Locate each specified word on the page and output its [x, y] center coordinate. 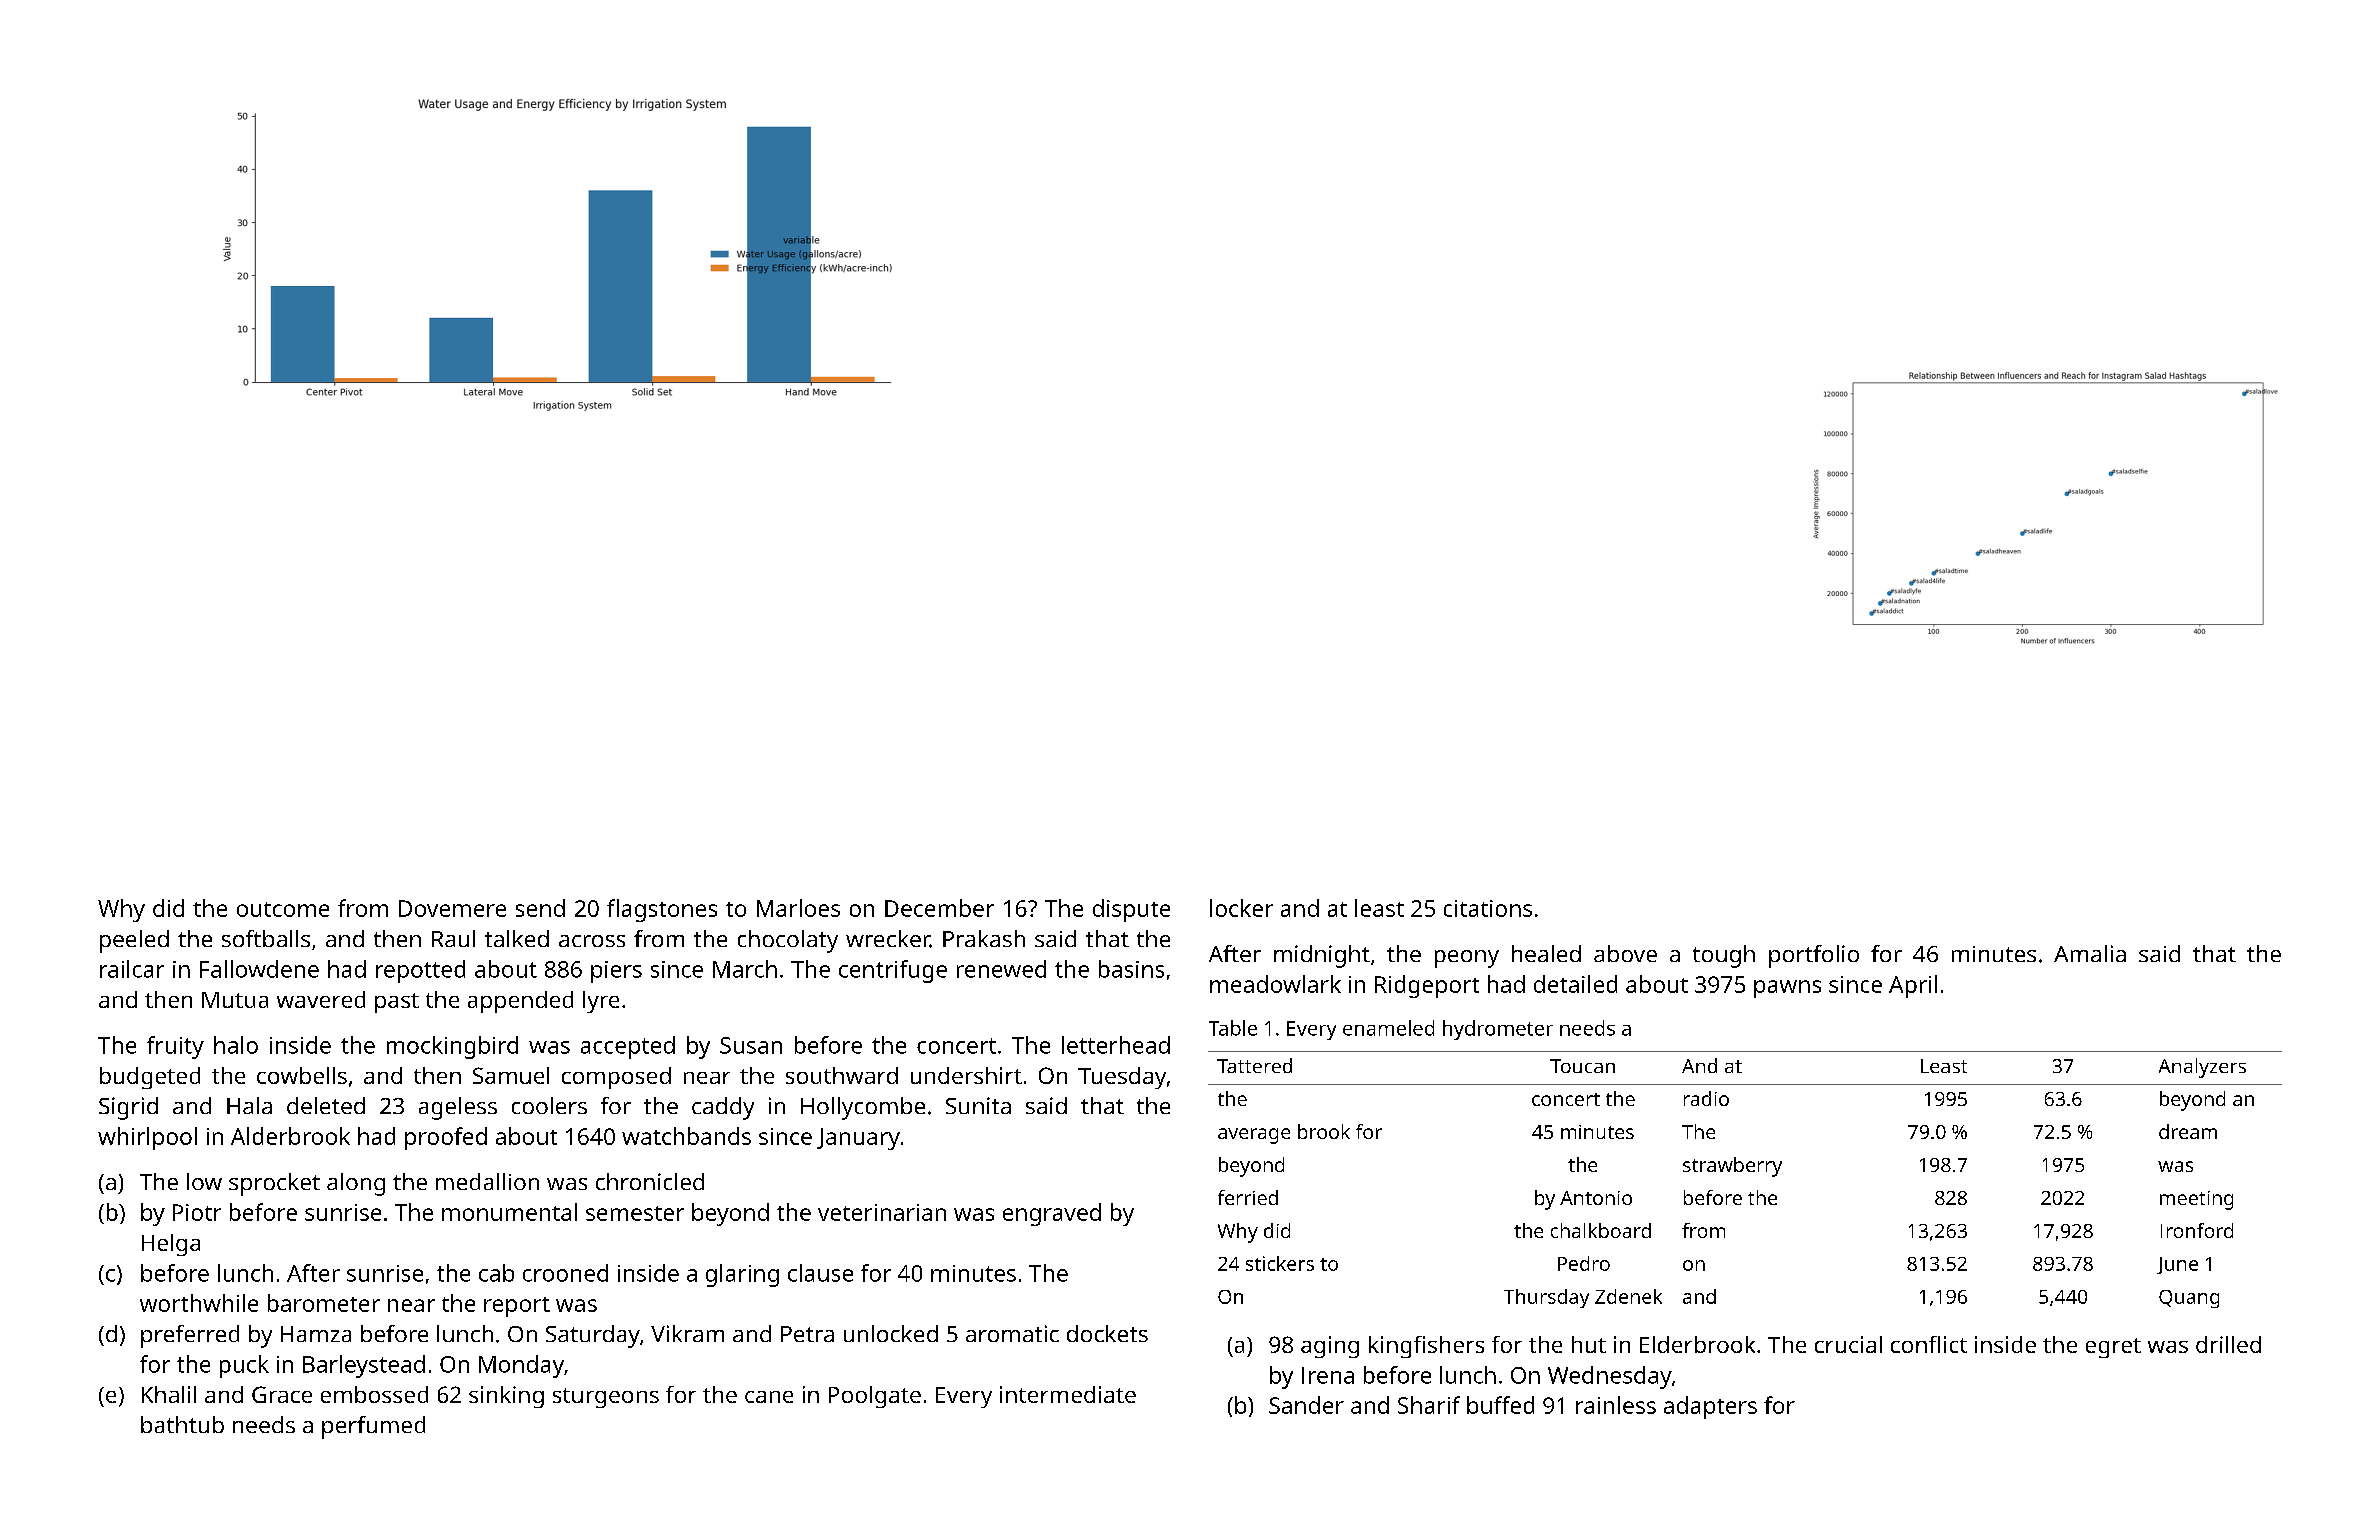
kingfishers [1426, 1347]
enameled [1388, 1028]
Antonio [1596, 1198]
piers [616, 972]
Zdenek [1628, 1296]
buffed [1500, 1405]
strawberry [1732, 1167]
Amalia [2090, 953]
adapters [1710, 1407]
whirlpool [147, 1138]
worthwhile [199, 1303]
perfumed [373, 1427]
